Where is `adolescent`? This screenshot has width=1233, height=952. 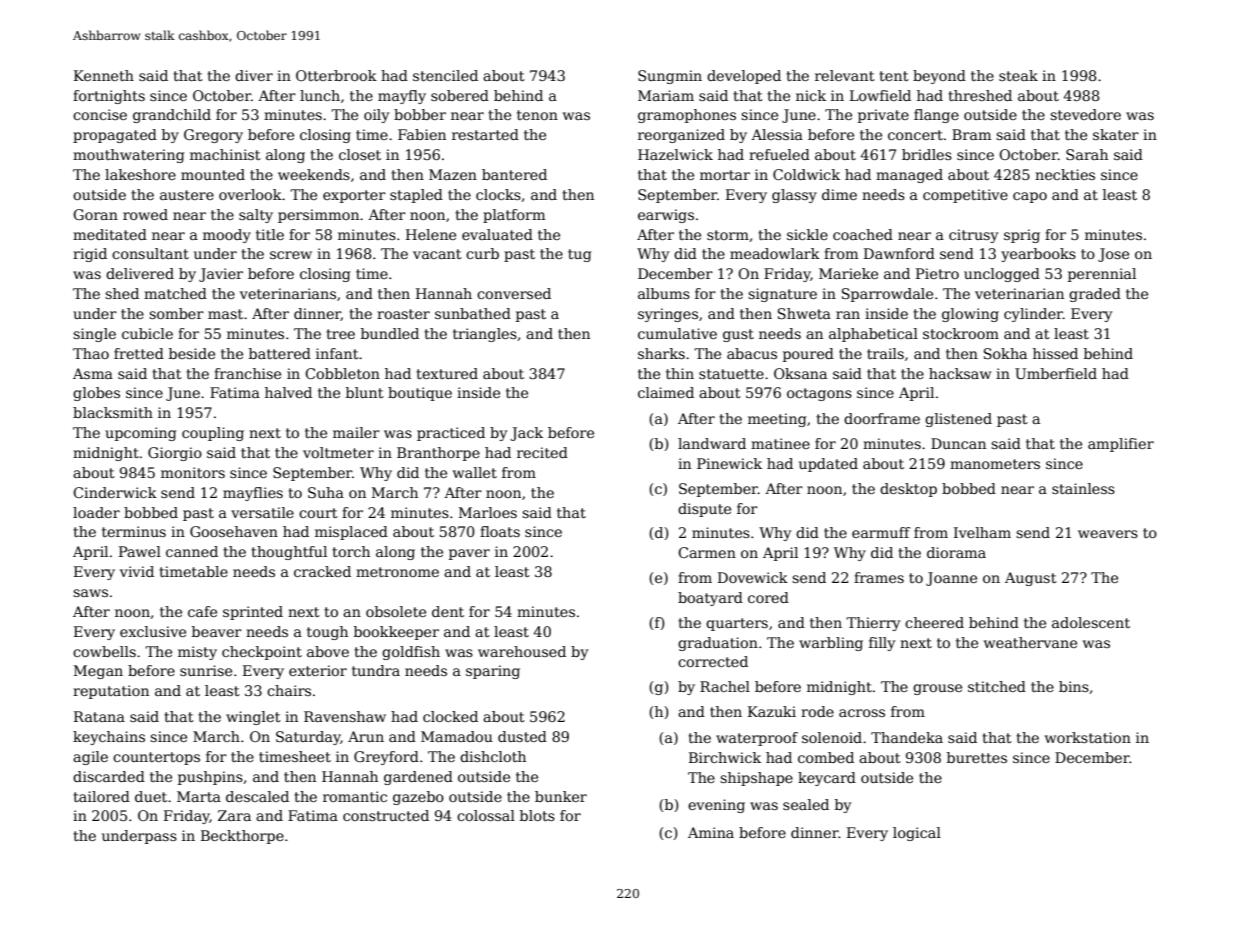
adolescent is located at coordinates (1091, 622).
